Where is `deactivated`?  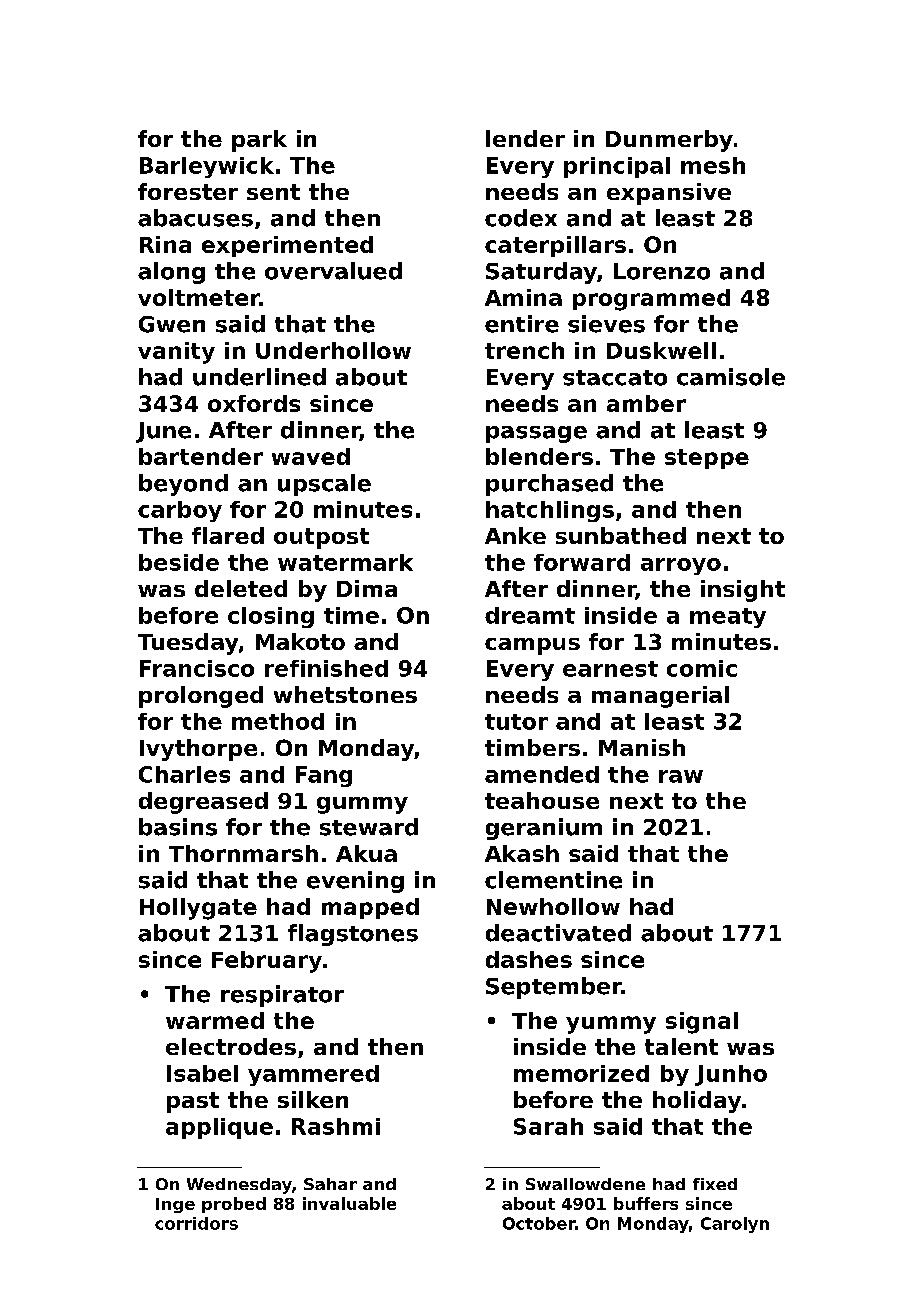
deactivated is located at coordinates (558, 933).
